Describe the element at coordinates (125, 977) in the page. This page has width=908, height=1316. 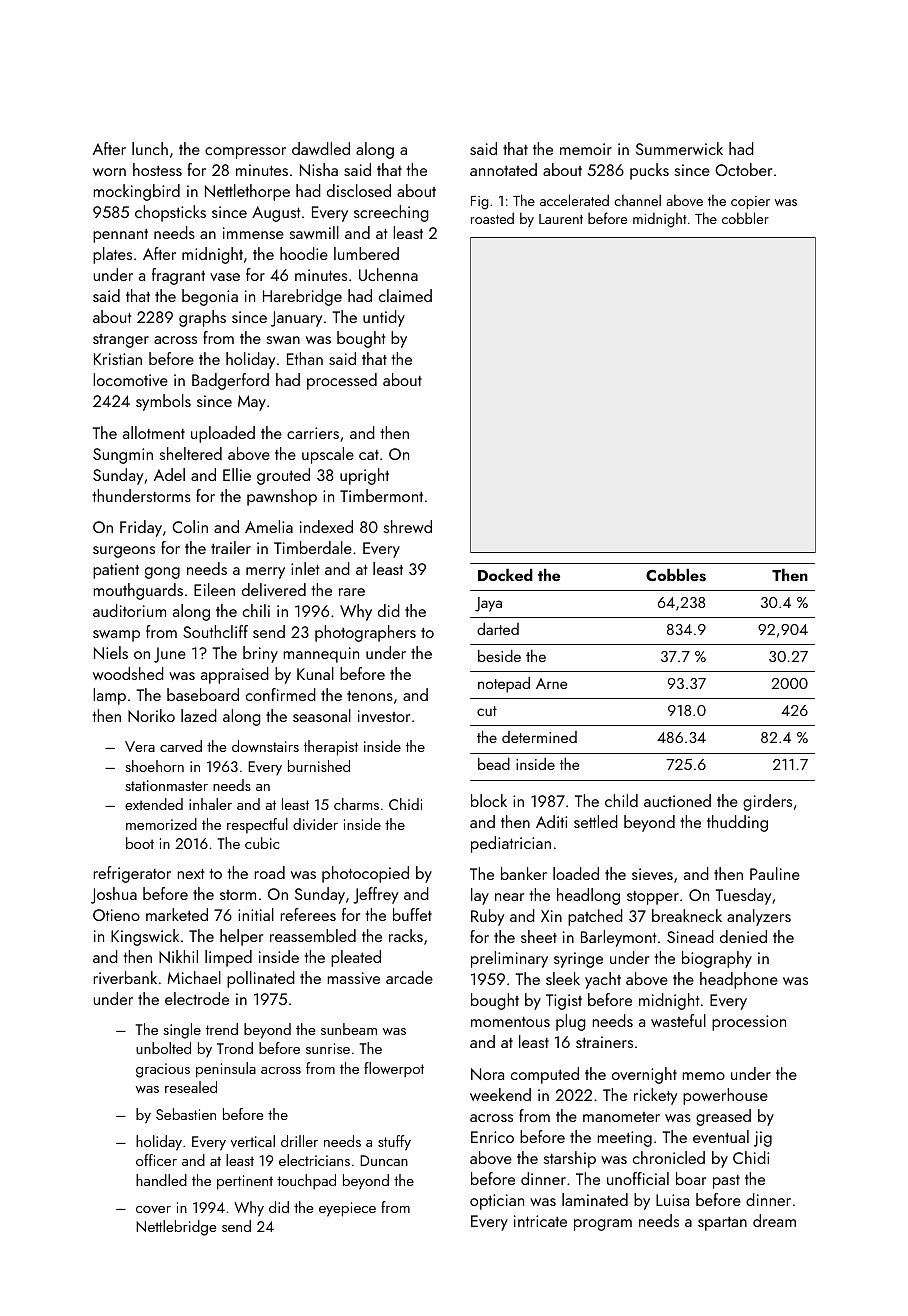
I see `riverbank` at that location.
